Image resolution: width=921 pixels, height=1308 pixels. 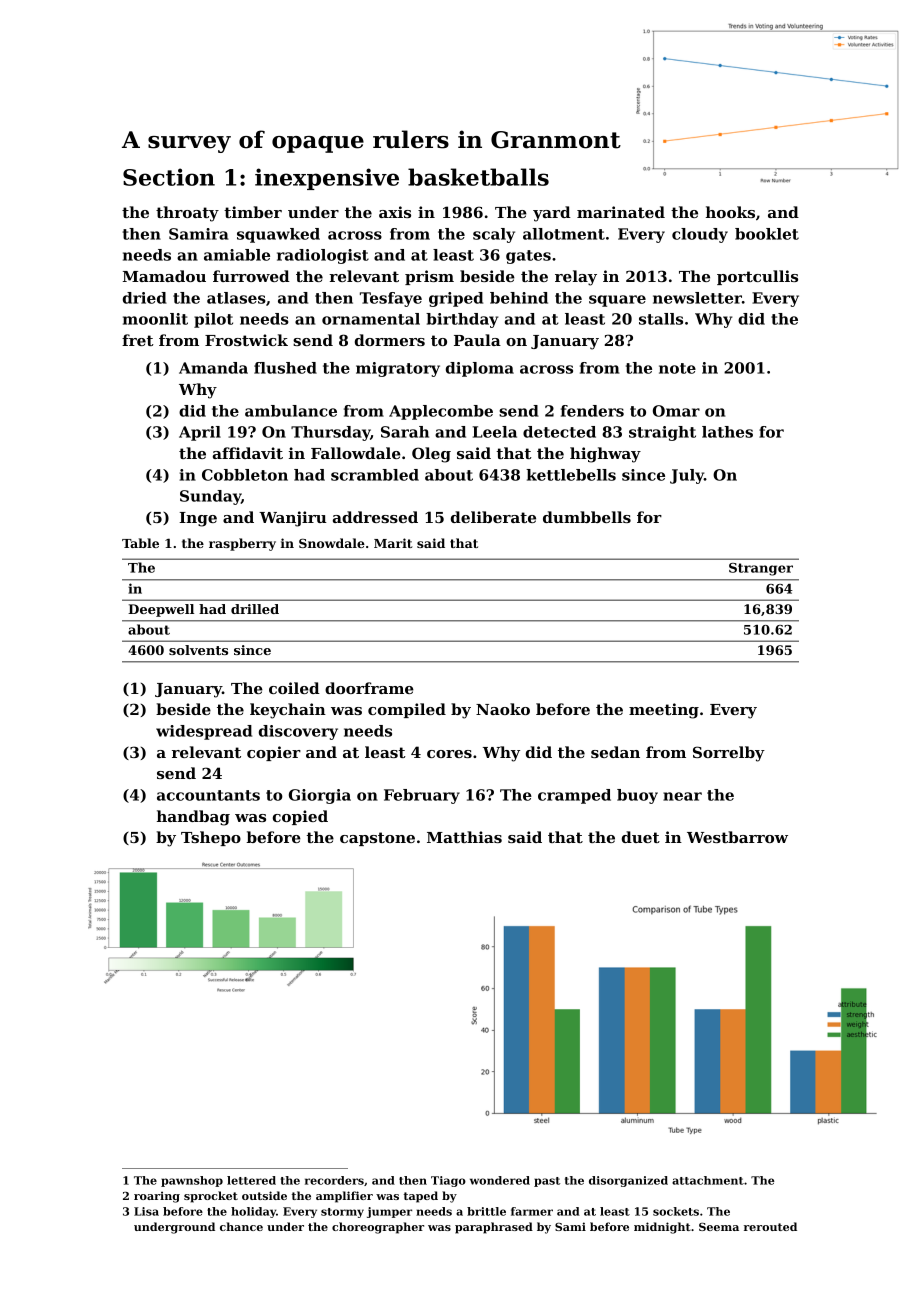 I want to click on Stranger, so click(x=761, y=569).
